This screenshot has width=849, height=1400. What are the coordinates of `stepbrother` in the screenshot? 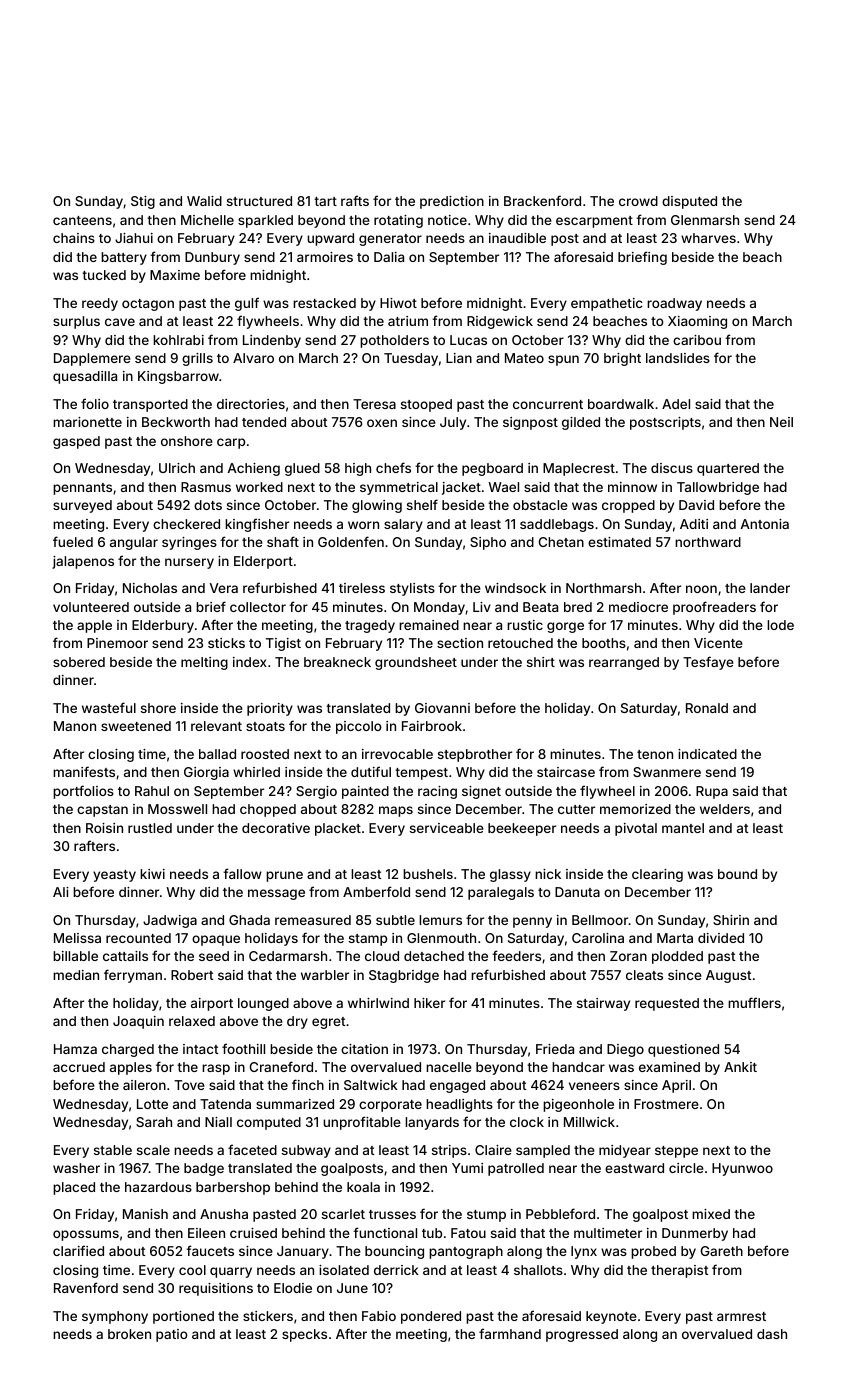 It's located at (475, 755).
